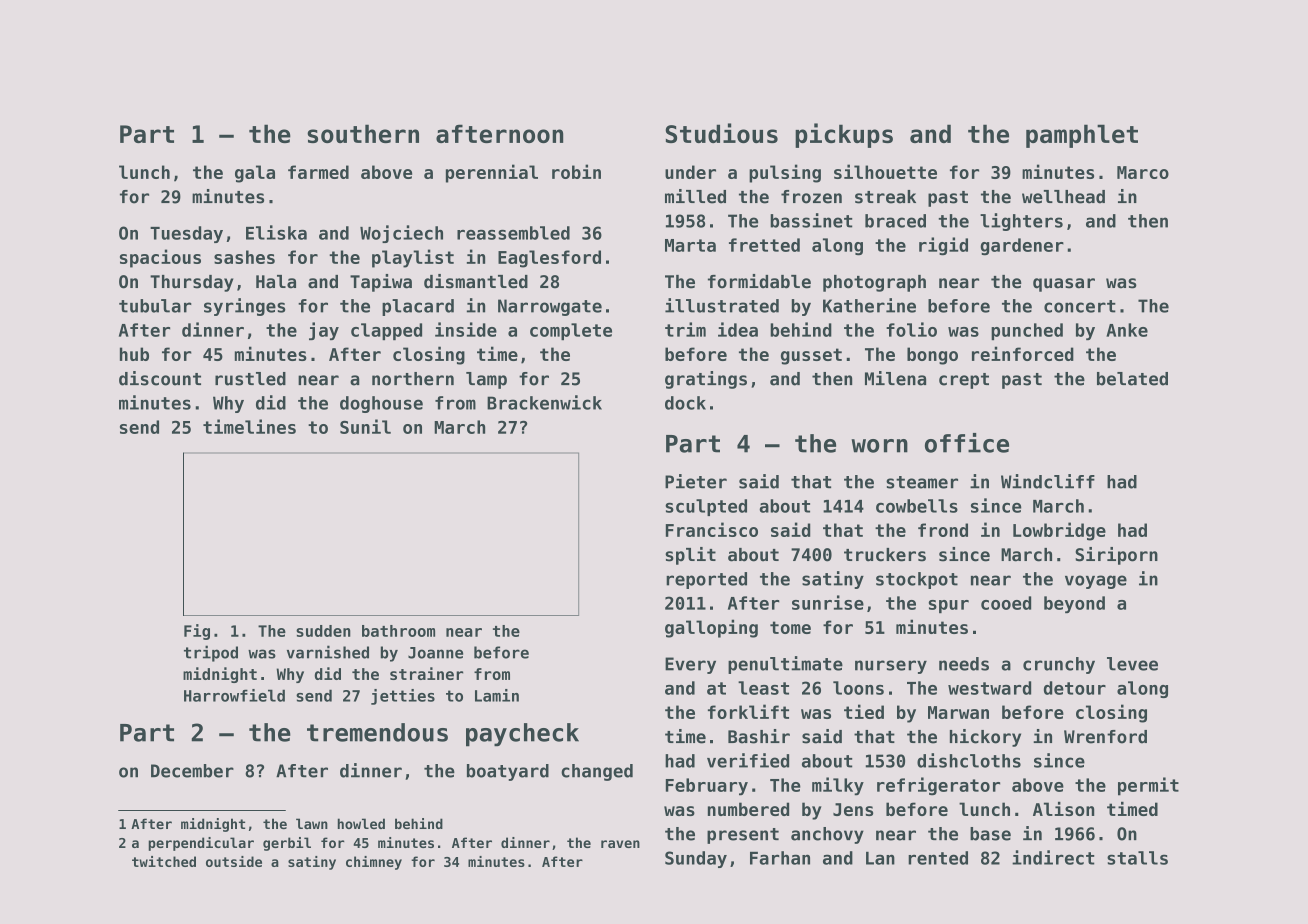  What do you see at coordinates (255, 174) in the screenshot?
I see `gala` at bounding box center [255, 174].
